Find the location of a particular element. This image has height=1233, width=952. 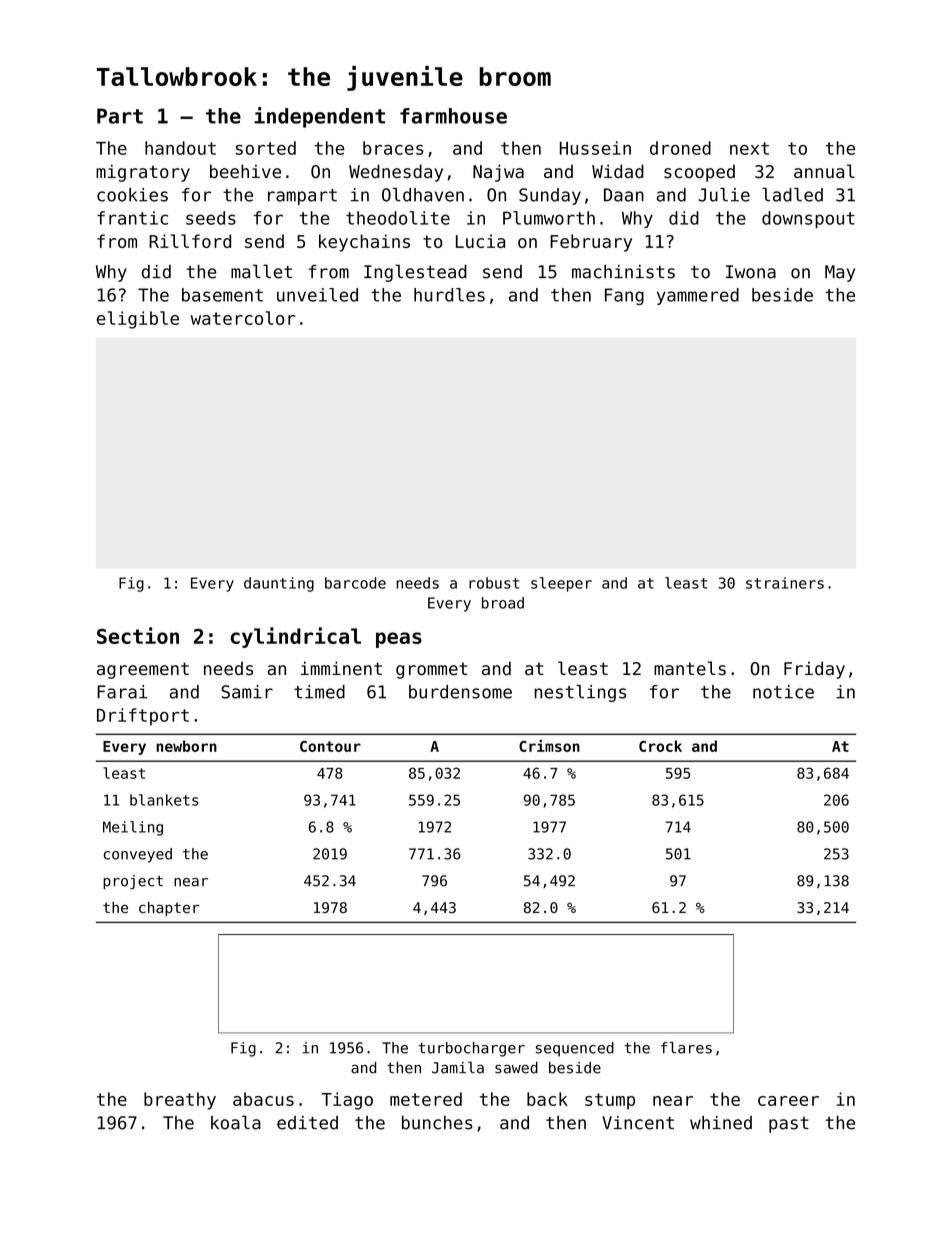

watercolor is located at coordinates (243, 318).
